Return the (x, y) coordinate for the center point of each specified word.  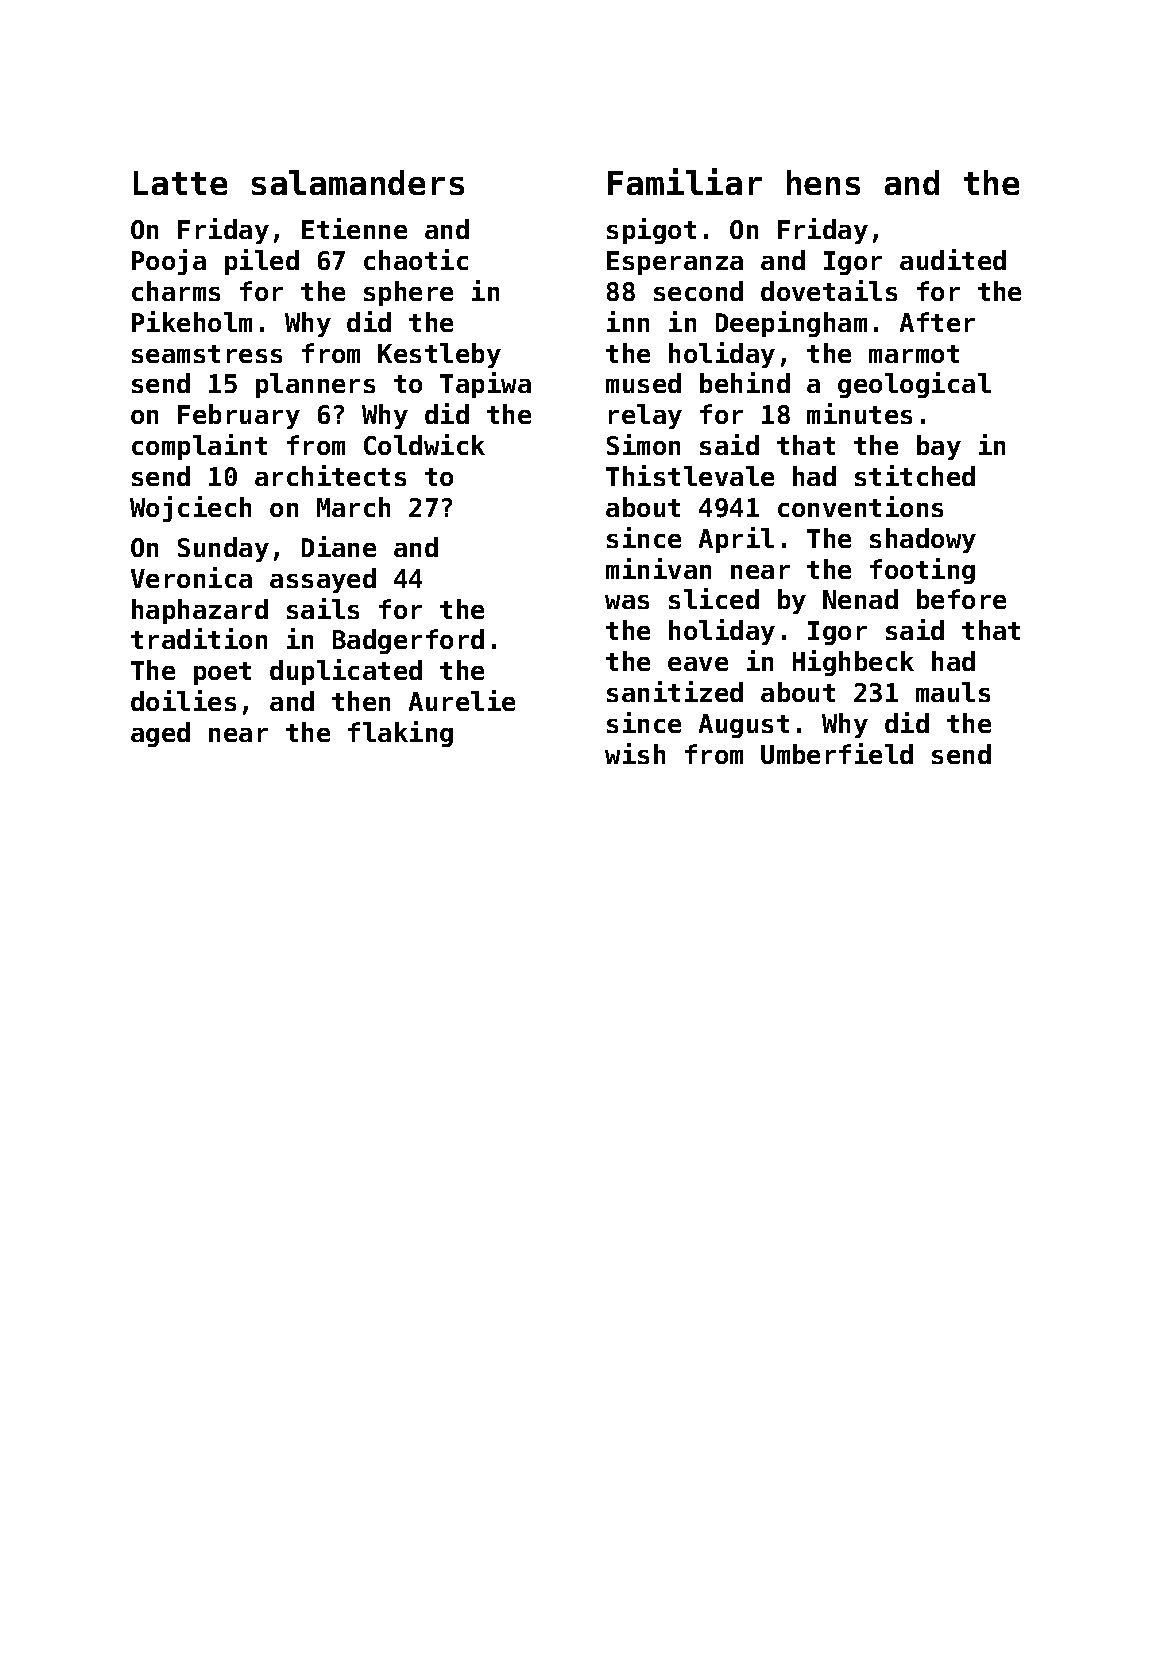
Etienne (354, 228)
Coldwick (424, 444)
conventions (860, 506)
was (627, 602)
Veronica (191, 577)
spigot (651, 231)
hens (823, 182)
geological (914, 385)
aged (160, 734)
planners (315, 385)
